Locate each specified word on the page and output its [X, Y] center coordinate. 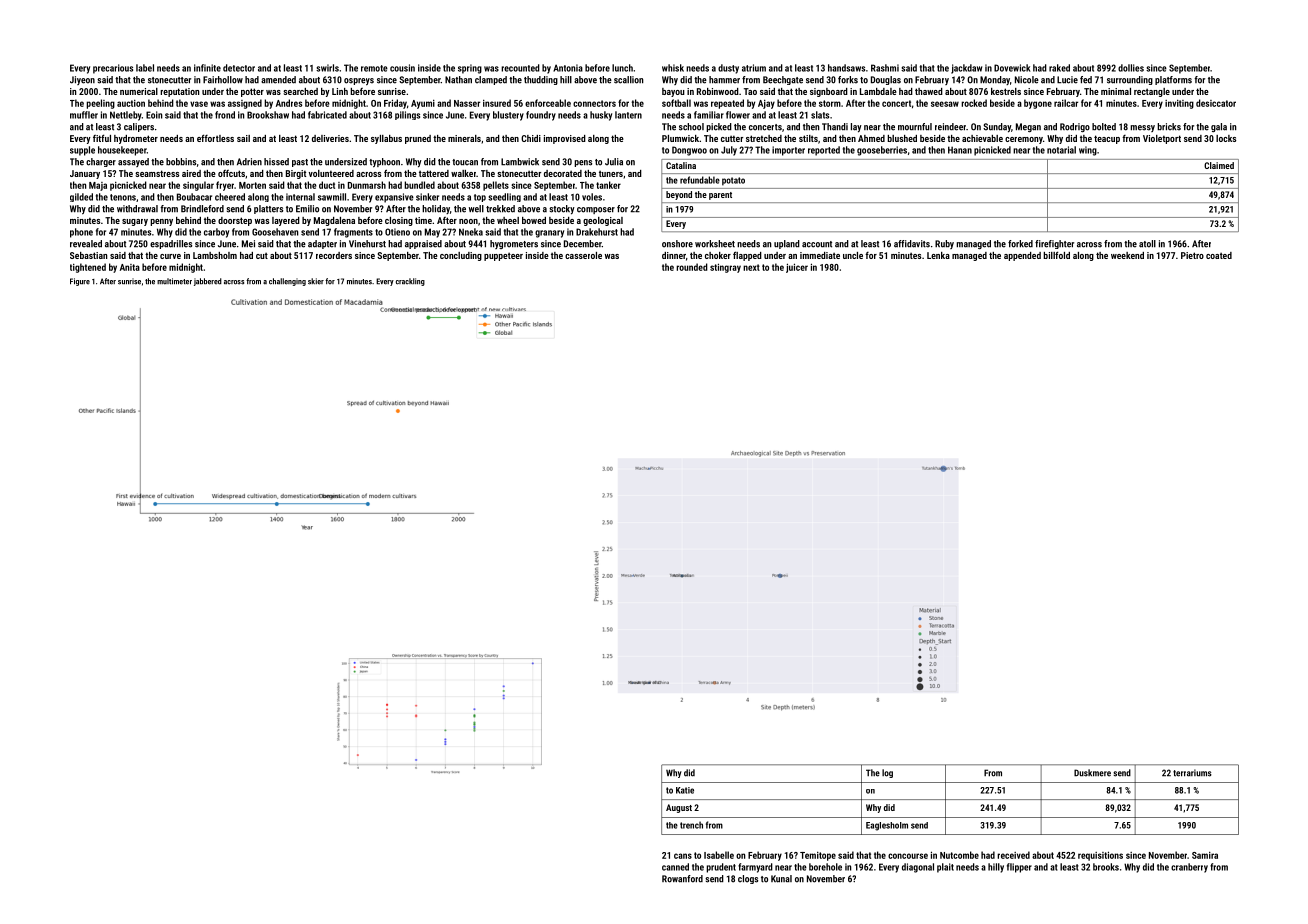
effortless [215, 138]
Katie [685, 790]
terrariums [1192, 773]
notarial [1061, 150]
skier [316, 281]
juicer [797, 268]
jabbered [208, 282]
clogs [748, 879]
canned [675, 867]
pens [583, 163]
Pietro [1192, 255]
